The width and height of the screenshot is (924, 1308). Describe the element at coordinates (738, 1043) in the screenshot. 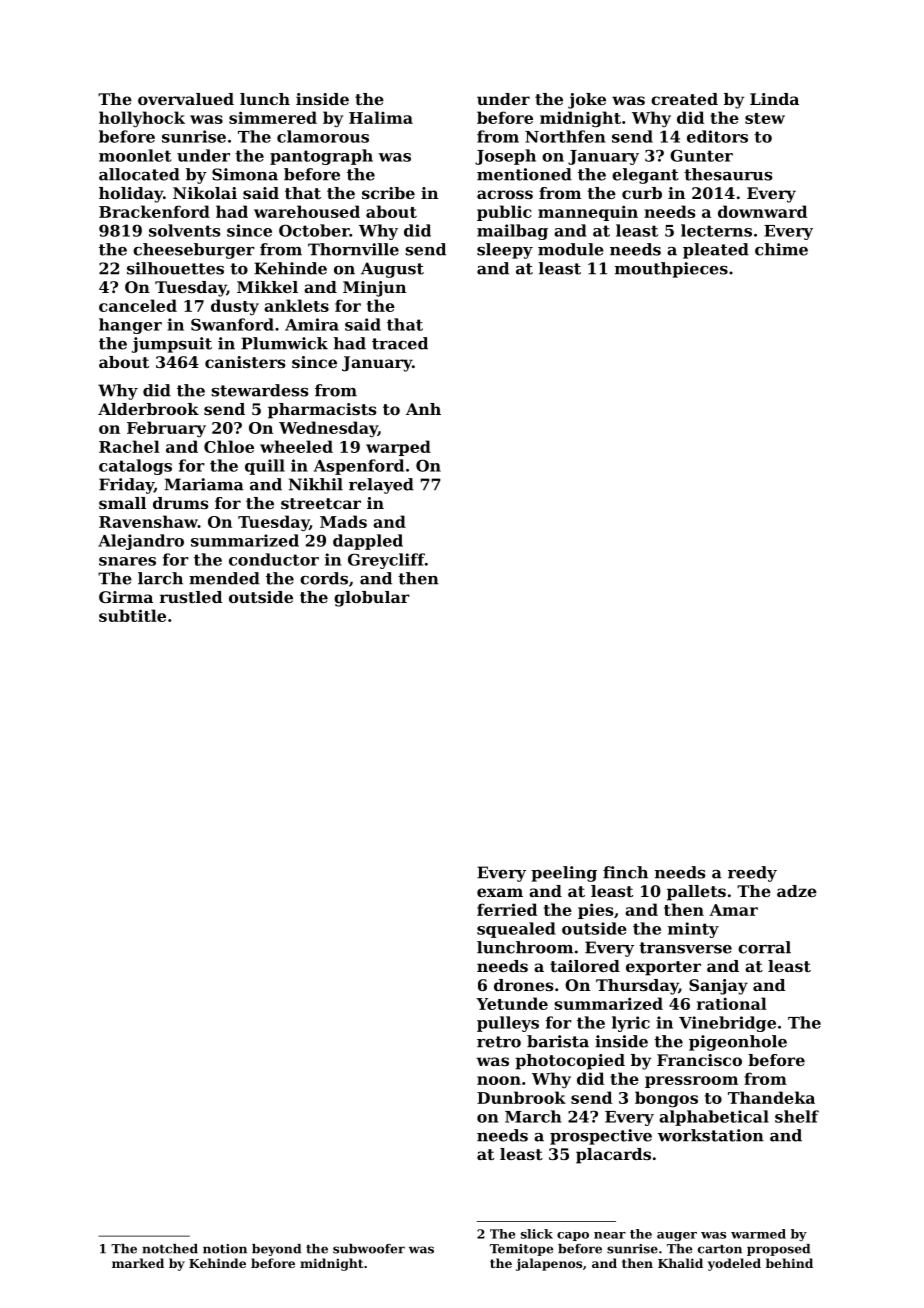

I see `pigeonhole` at that location.
